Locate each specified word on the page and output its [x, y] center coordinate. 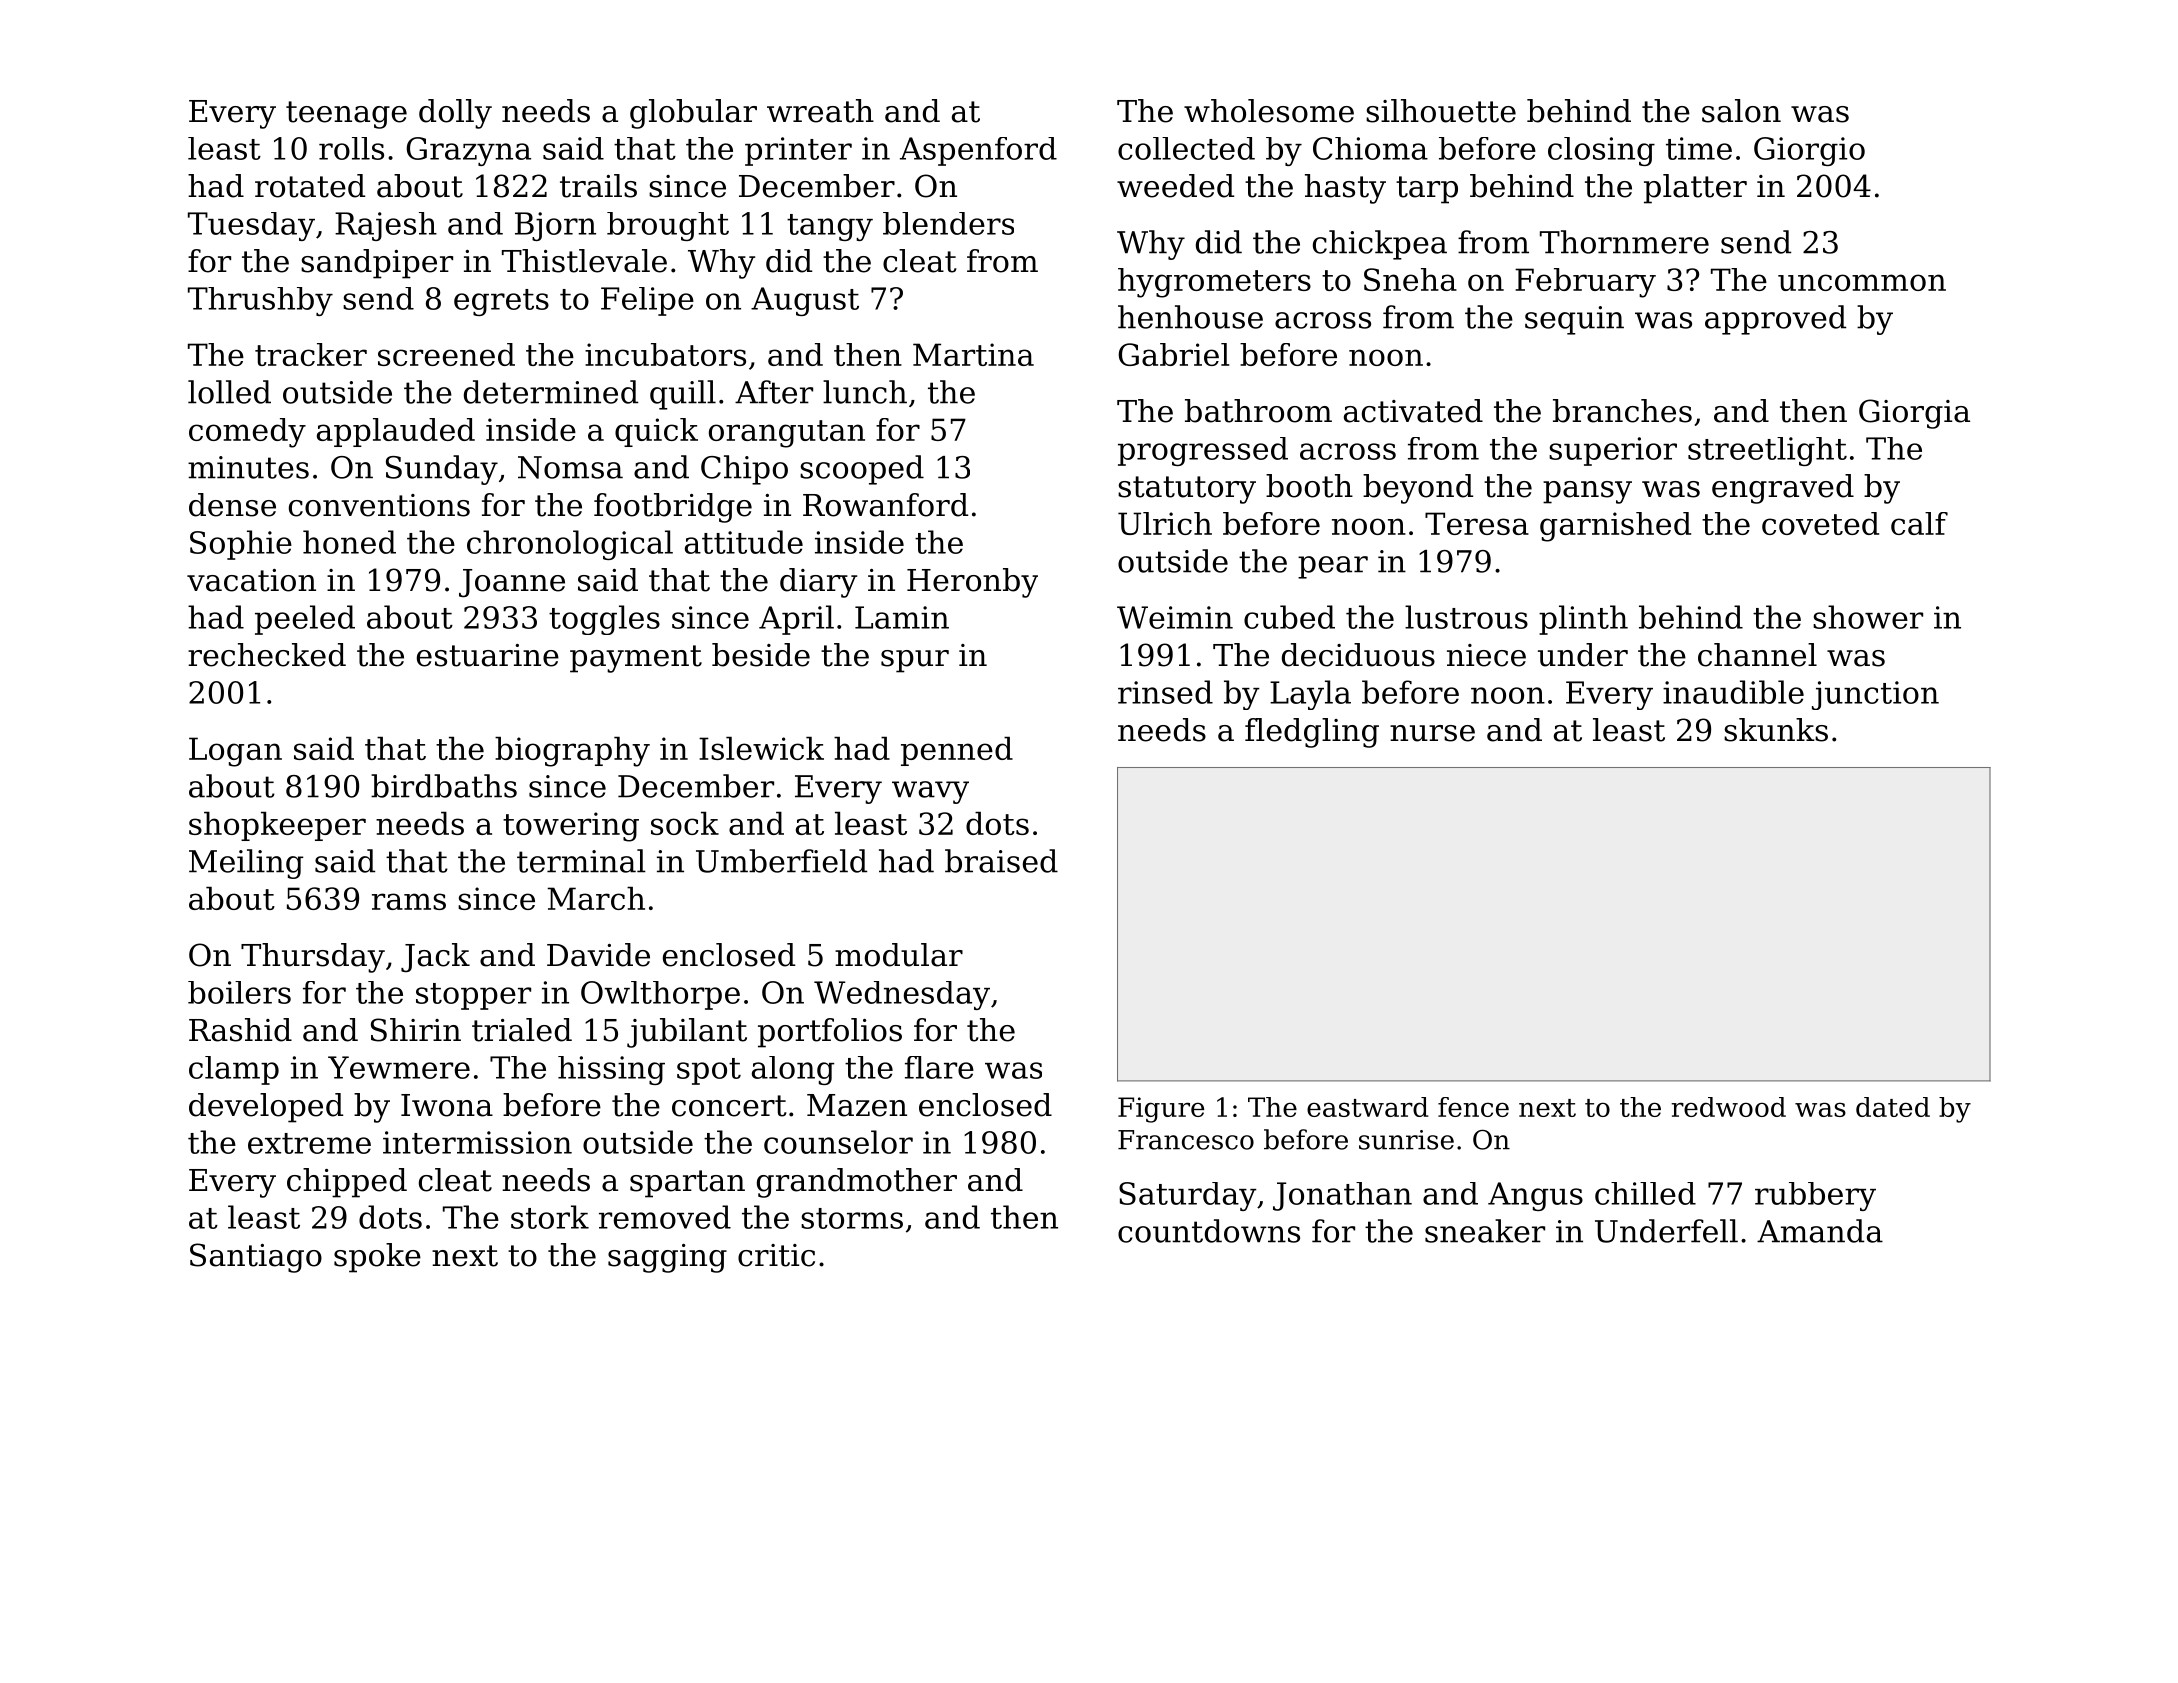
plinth [1583, 620]
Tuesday [251, 226]
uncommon [1862, 282]
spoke [377, 1258]
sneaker [1485, 1231]
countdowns [1209, 1231]
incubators [665, 354]
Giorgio [1809, 151]
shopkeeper [277, 826]
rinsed [1165, 692]
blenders [948, 223]
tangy [830, 227]
